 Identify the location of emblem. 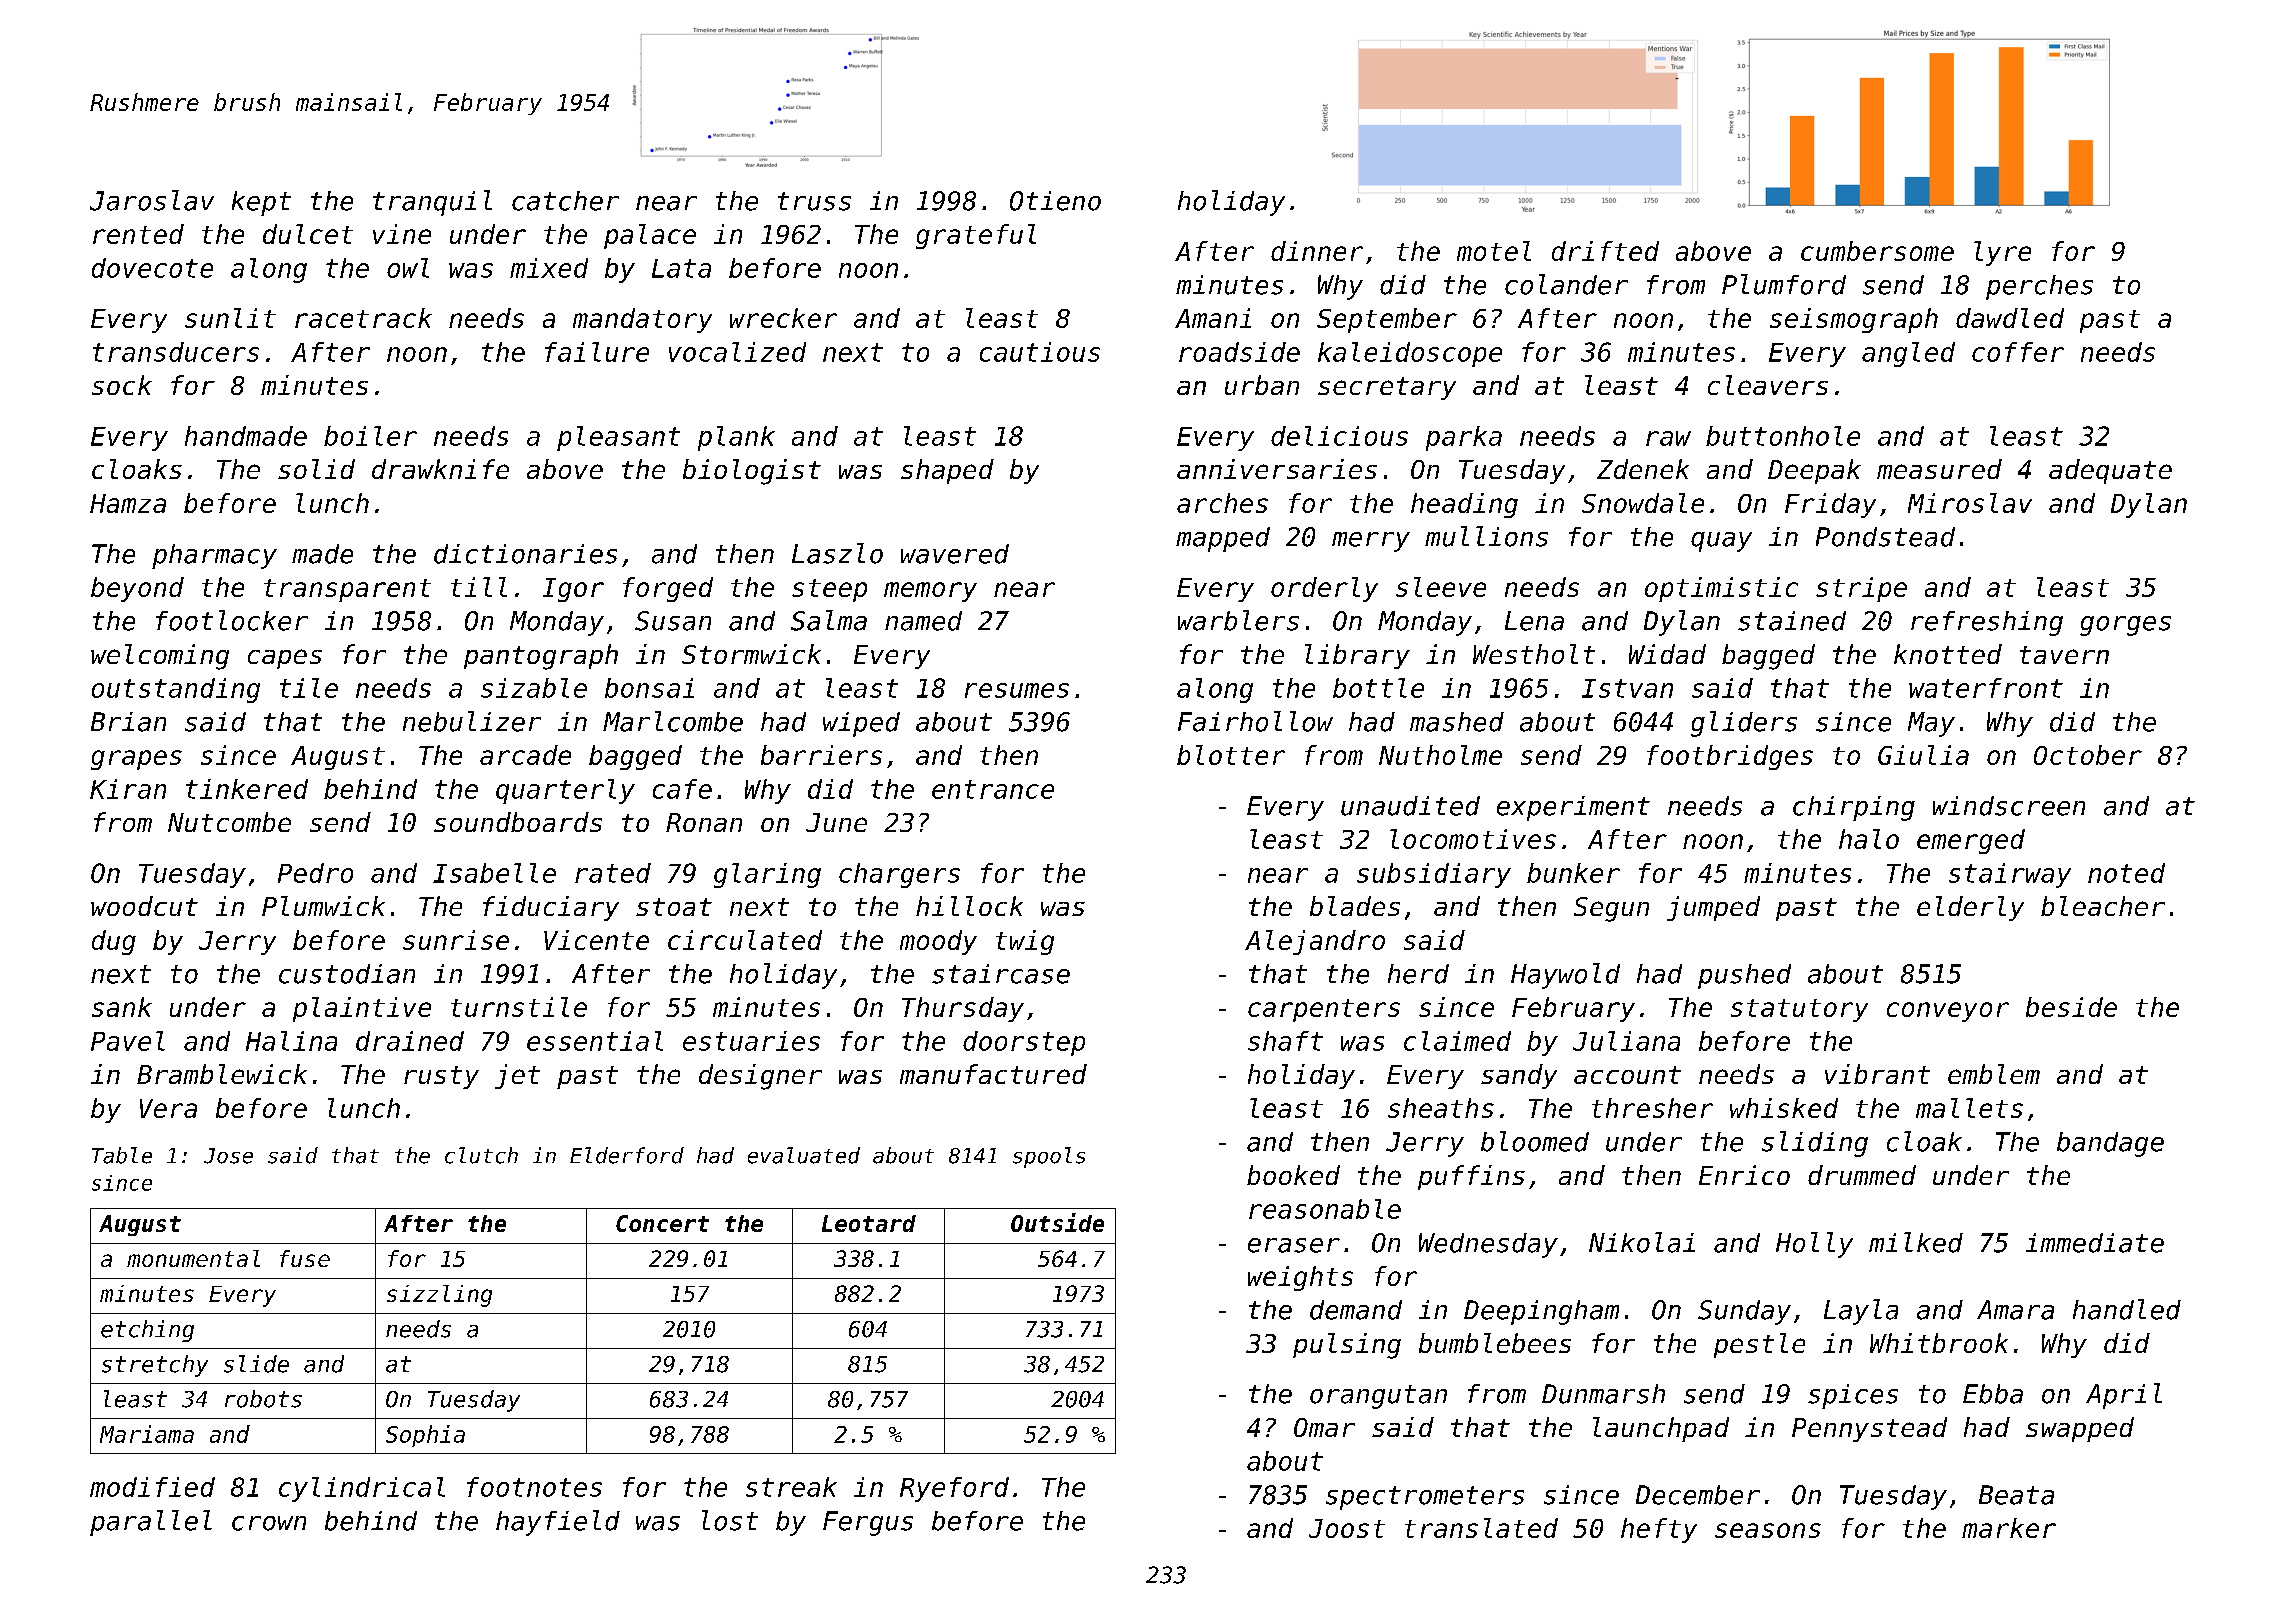
(1994, 1074).
